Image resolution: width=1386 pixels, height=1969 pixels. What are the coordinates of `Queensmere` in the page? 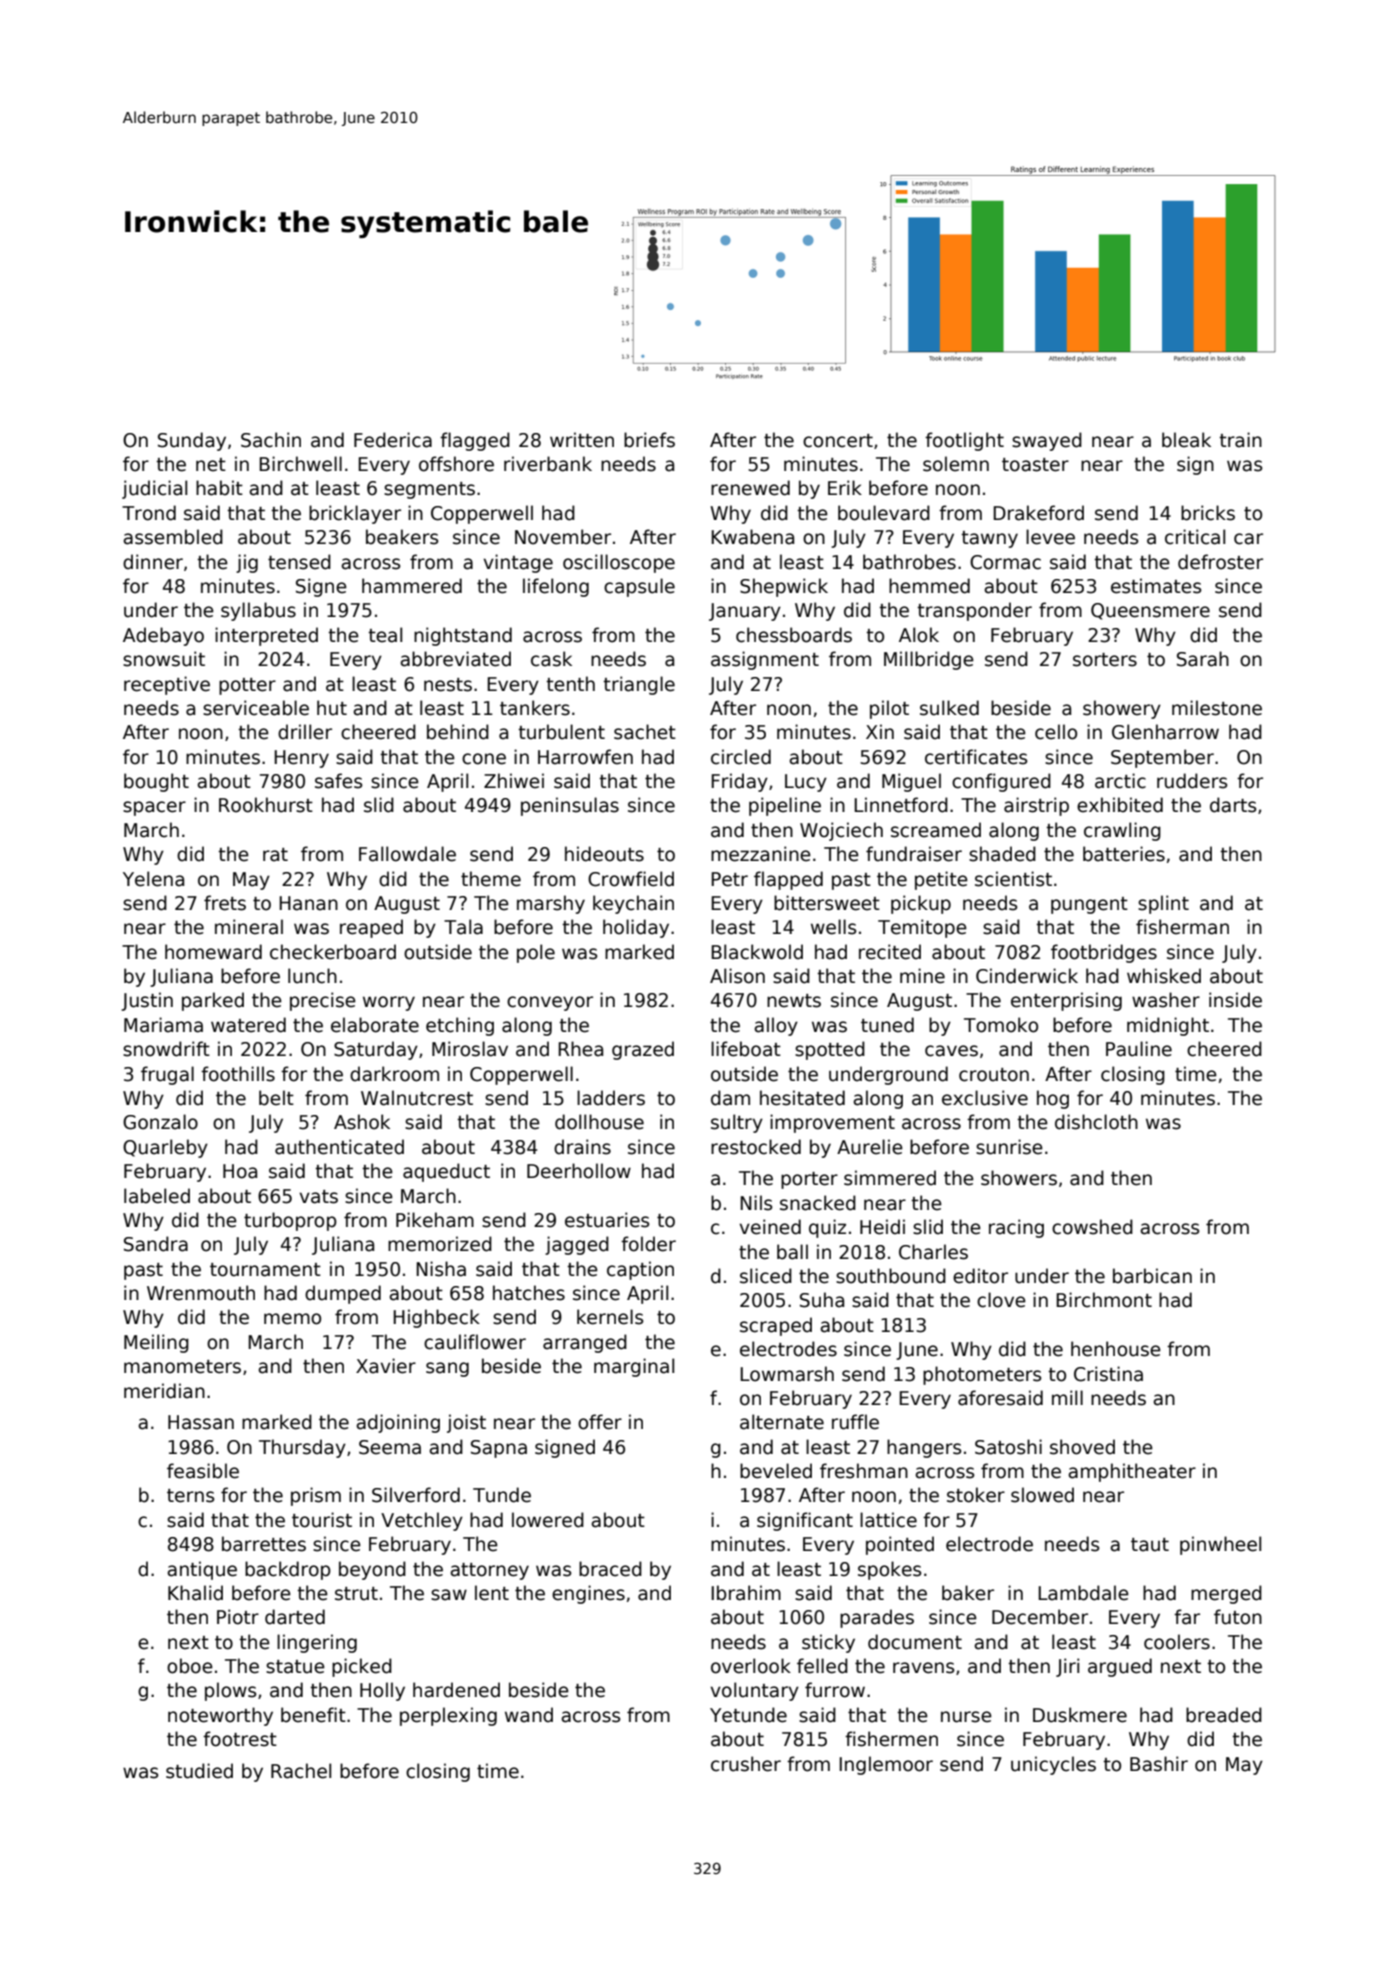 It's located at (1150, 611).
